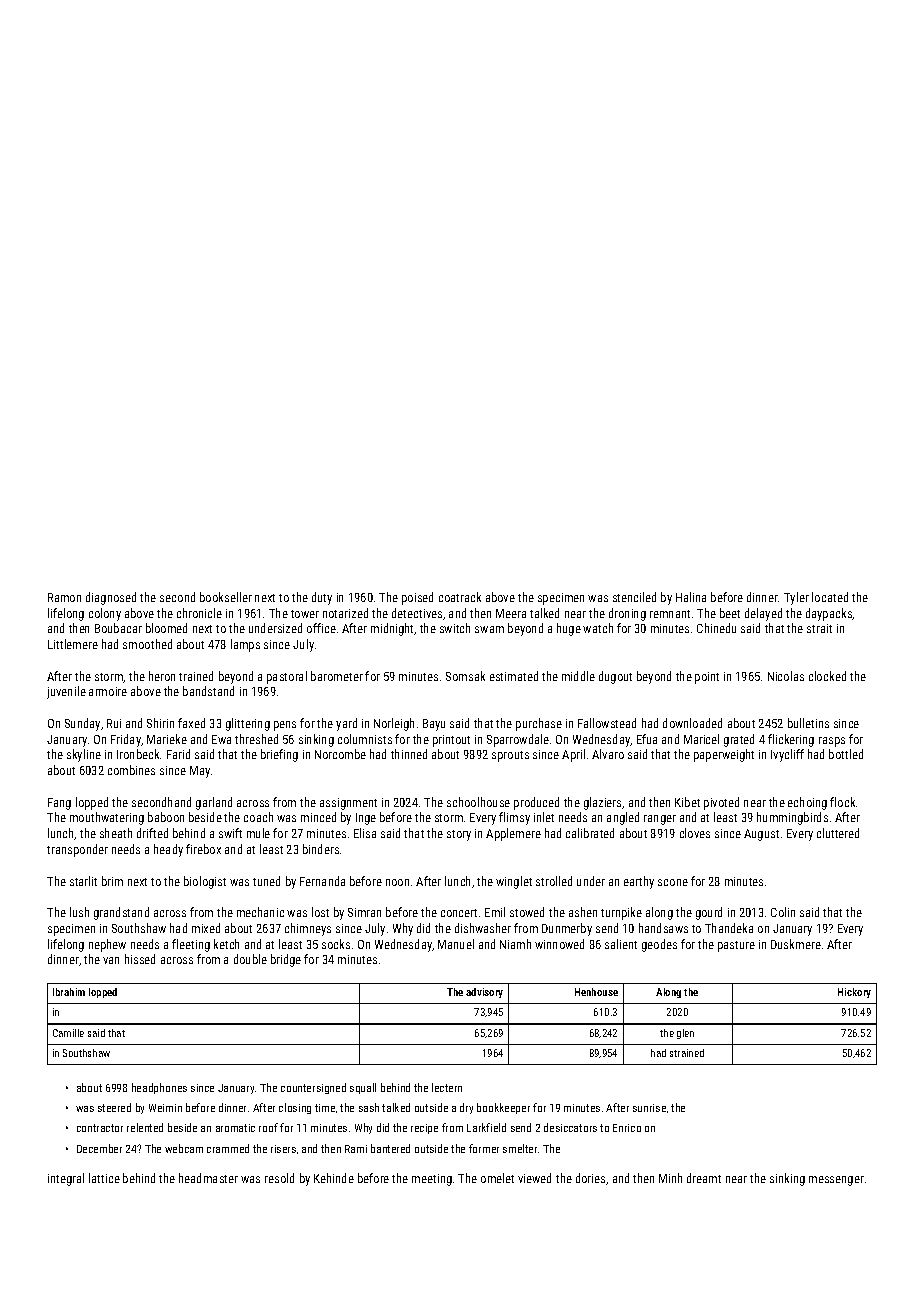 This screenshot has width=924, height=1308. What do you see at coordinates (165, 1108) in the screenshot?
I see `Weimin` at bounding box center [165, 1108].
